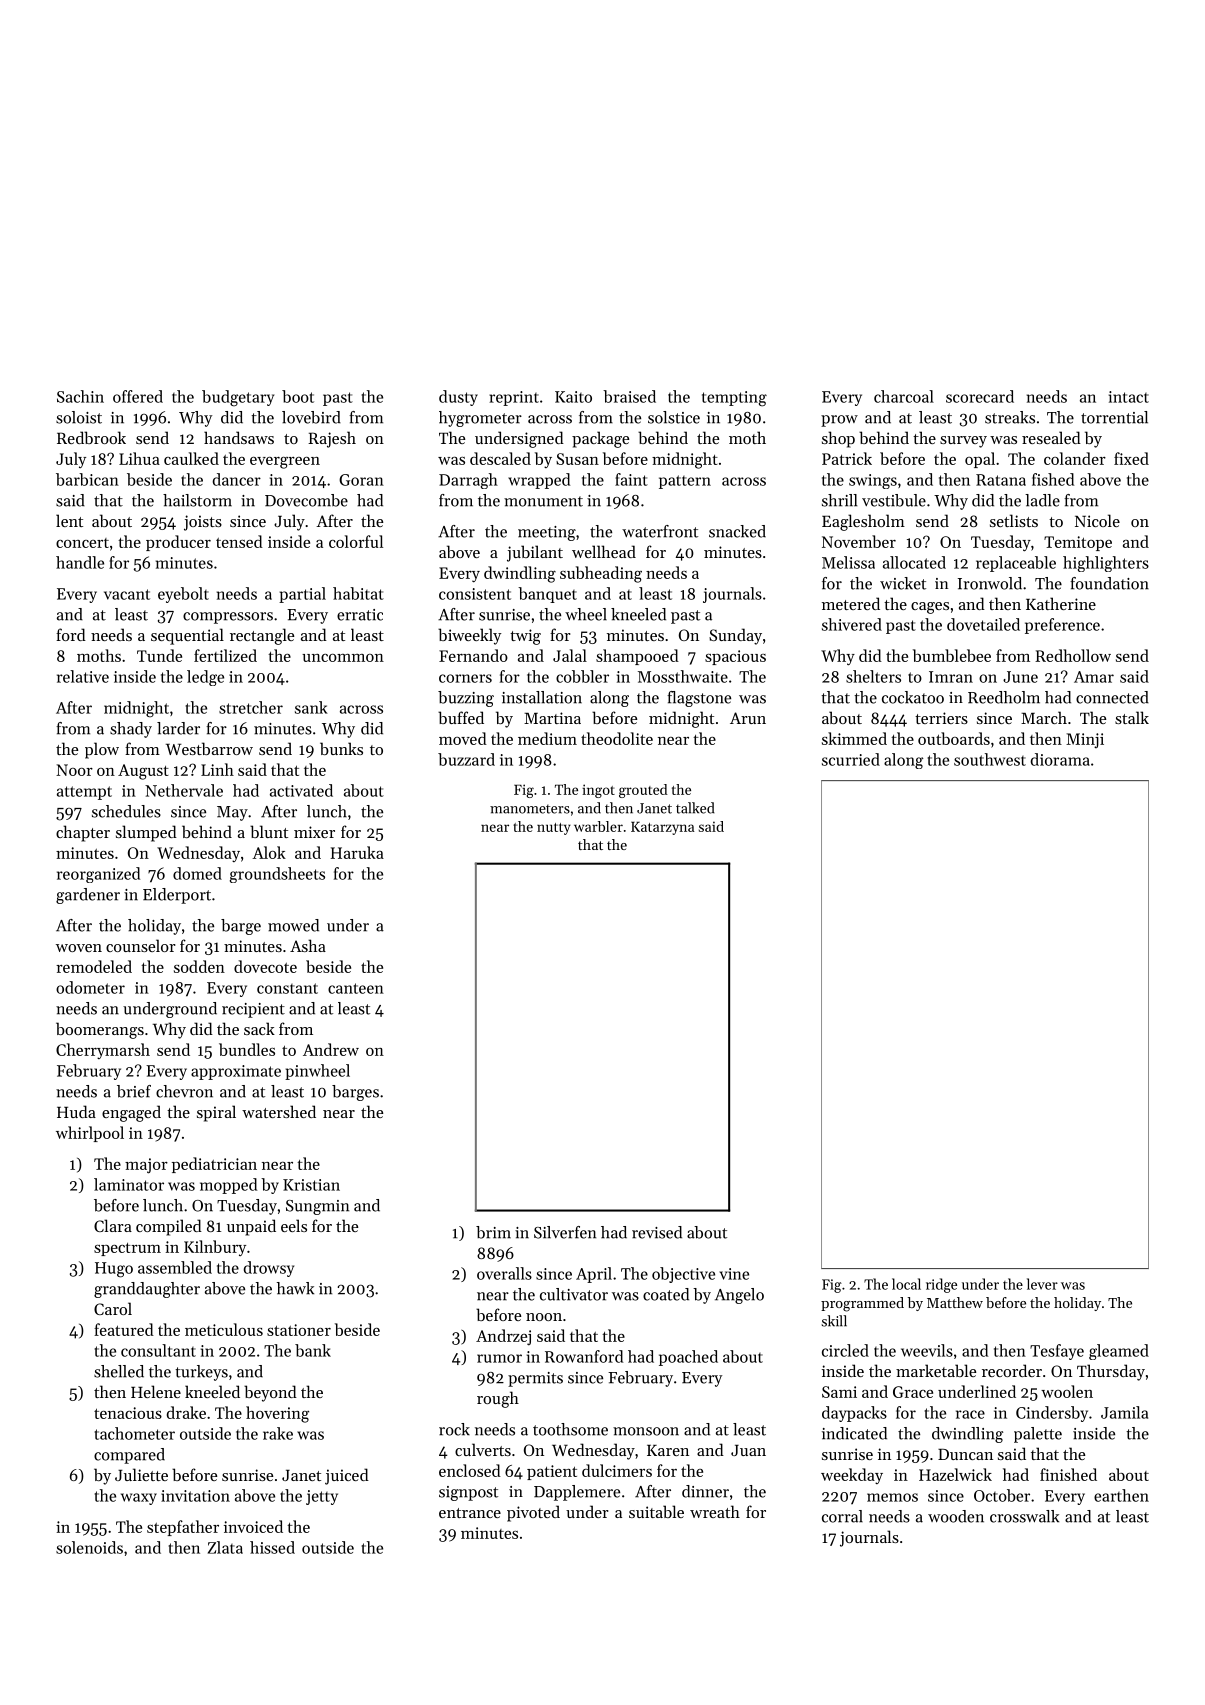 This screenshot has height=1705, width=1205. What do you see at coordinates (854, 738) in the screenshot?
I see `skimmed` at bounding box center [854, 738].
